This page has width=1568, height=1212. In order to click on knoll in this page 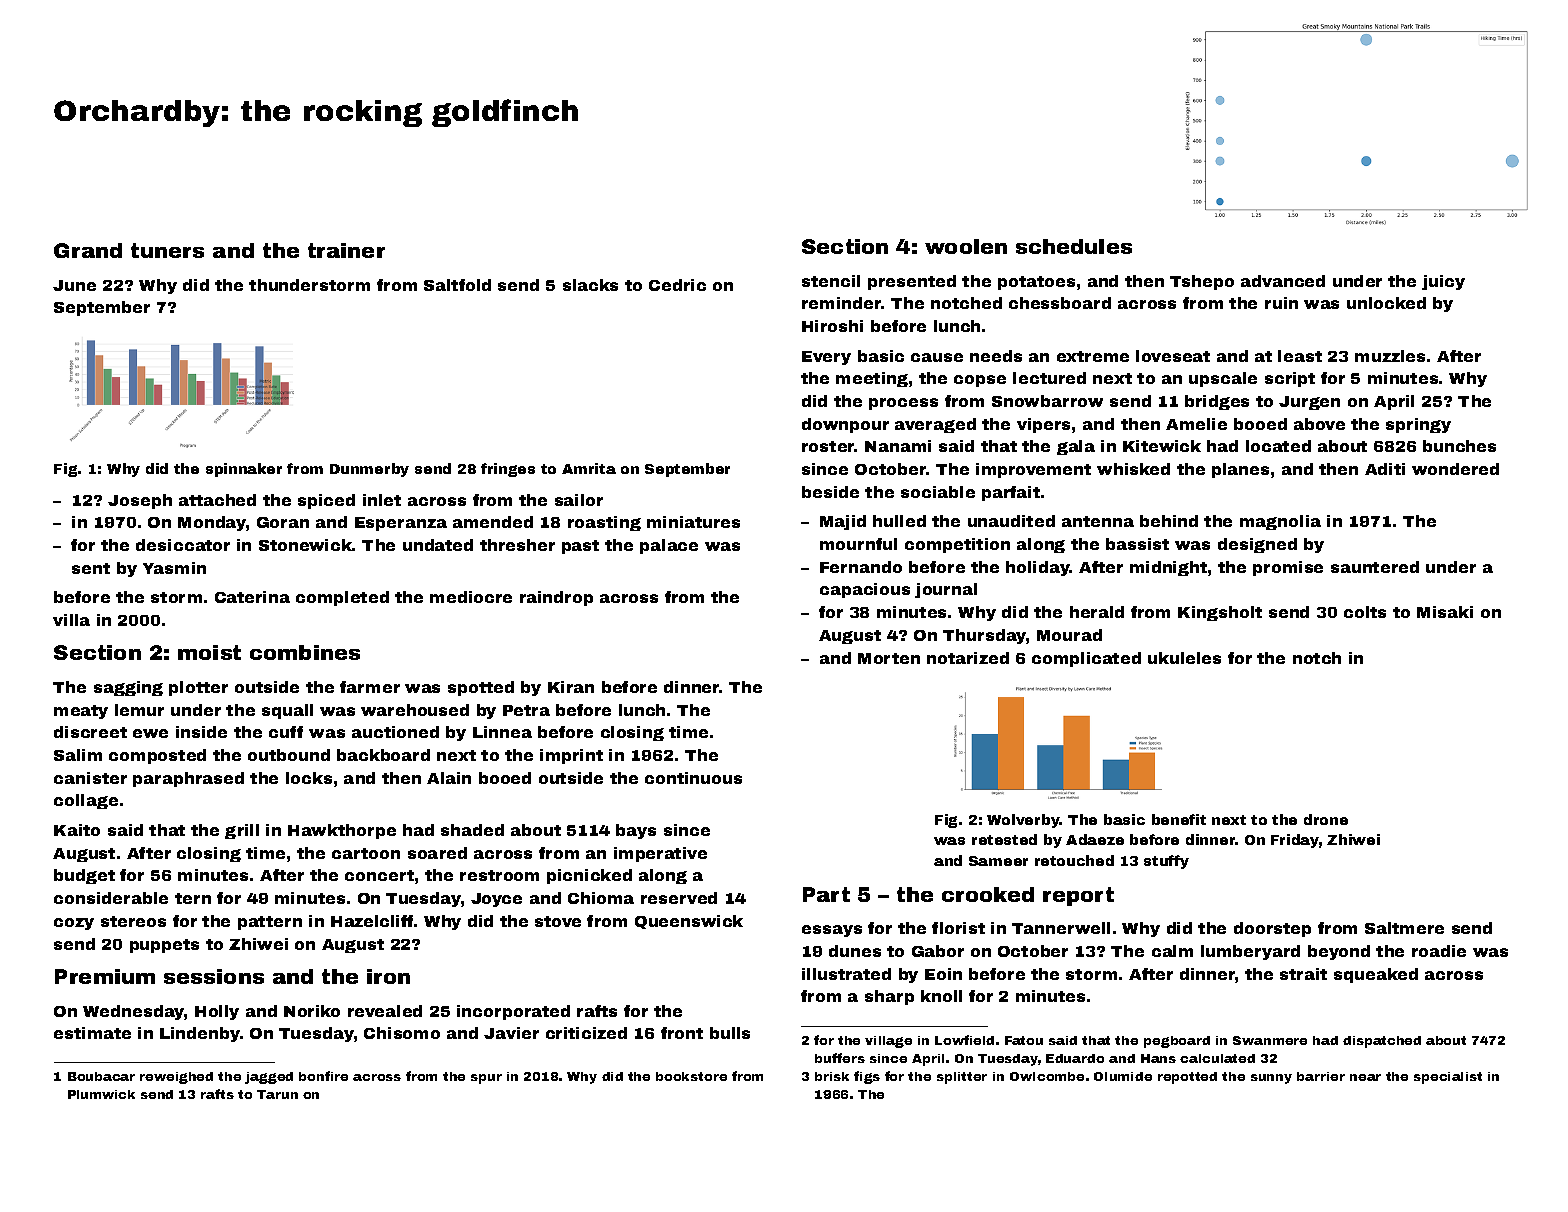, I will do `click(941, 996)`.
